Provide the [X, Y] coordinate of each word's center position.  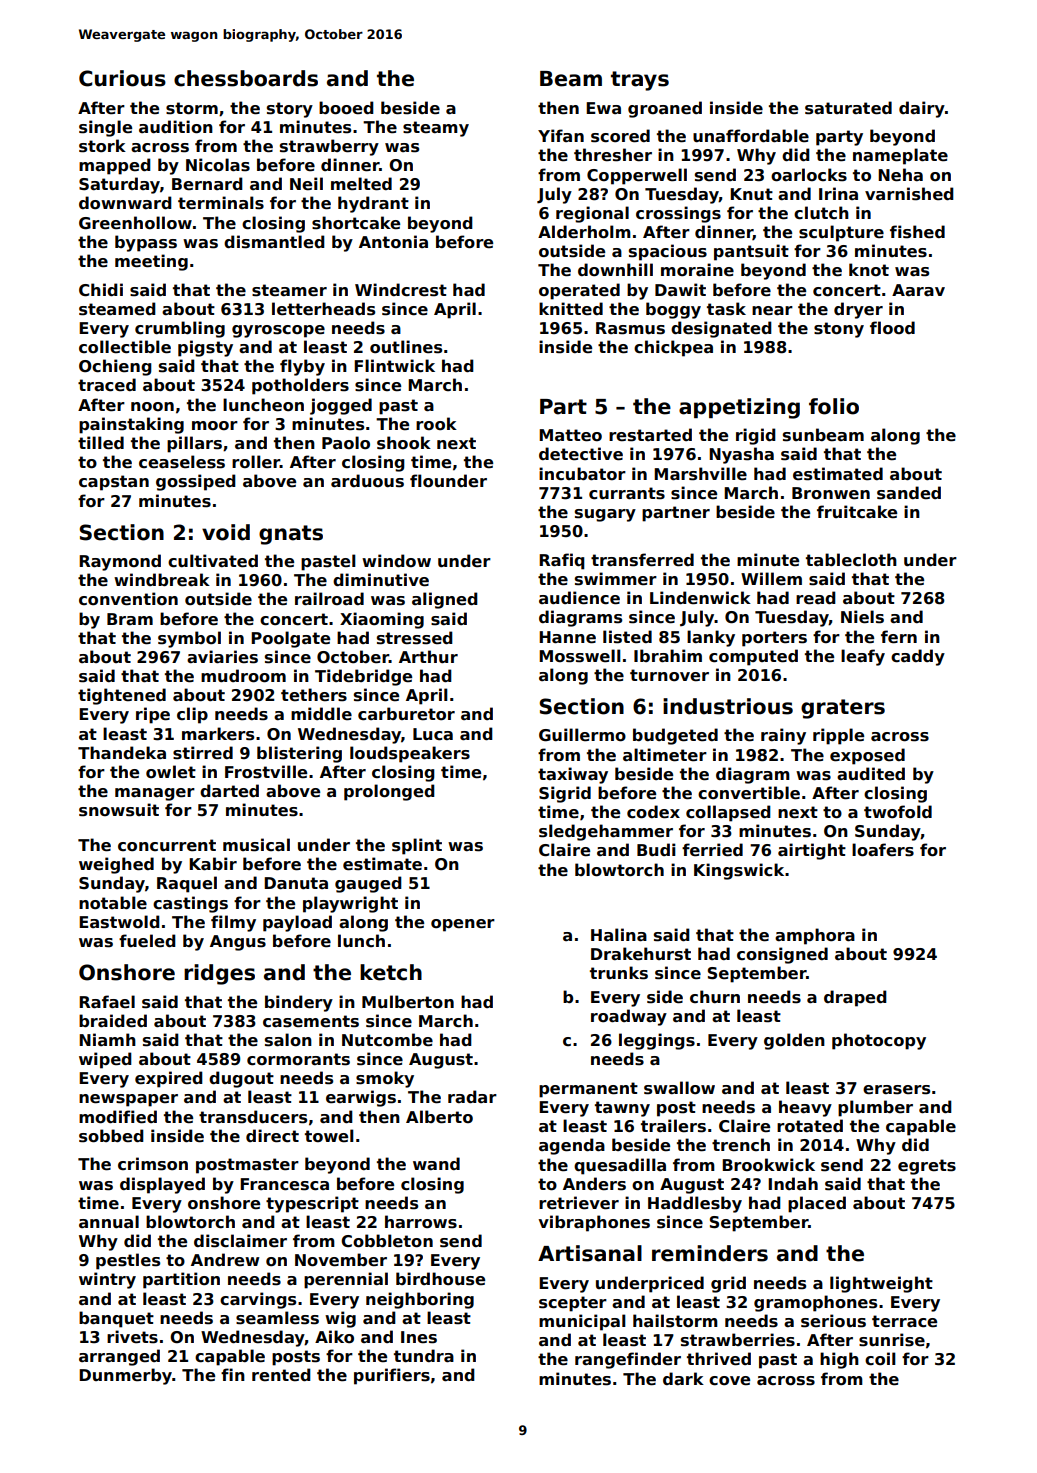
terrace [904, 1321]
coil [880, 1359]
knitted [571, 308]
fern [899, 637]
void [226, 532]
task [726, 309]
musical [256, 845]
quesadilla [620, 1166]
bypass [146, 243]
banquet [116, 1319]
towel [329, 1136]
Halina [619, 935]
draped [855, 998]
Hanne [567, 637]
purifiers [392, 1376]
